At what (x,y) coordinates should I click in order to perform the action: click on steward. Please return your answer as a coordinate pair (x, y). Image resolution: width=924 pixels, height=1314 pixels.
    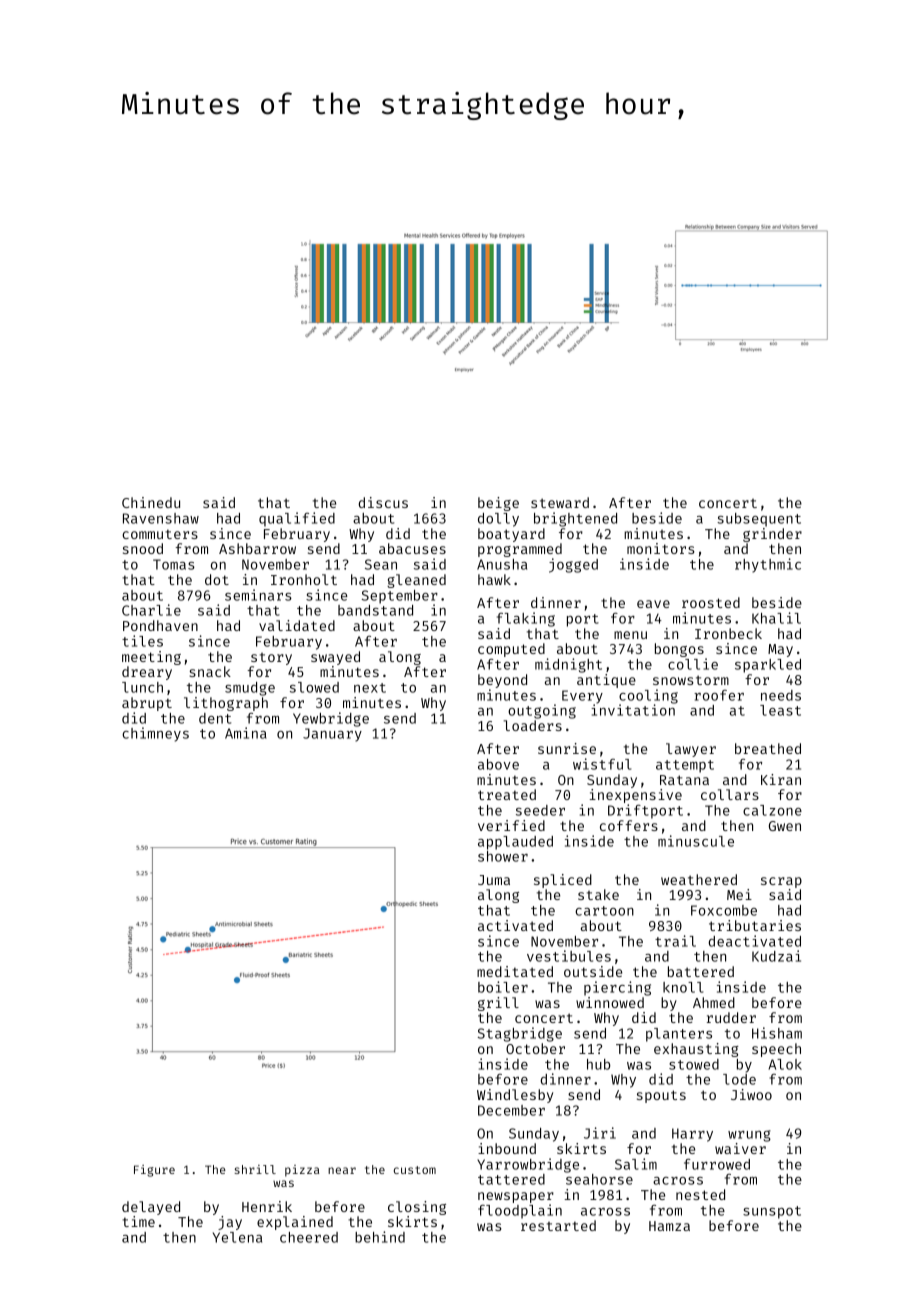
    Looking at the image, I should click on (560, 502).
